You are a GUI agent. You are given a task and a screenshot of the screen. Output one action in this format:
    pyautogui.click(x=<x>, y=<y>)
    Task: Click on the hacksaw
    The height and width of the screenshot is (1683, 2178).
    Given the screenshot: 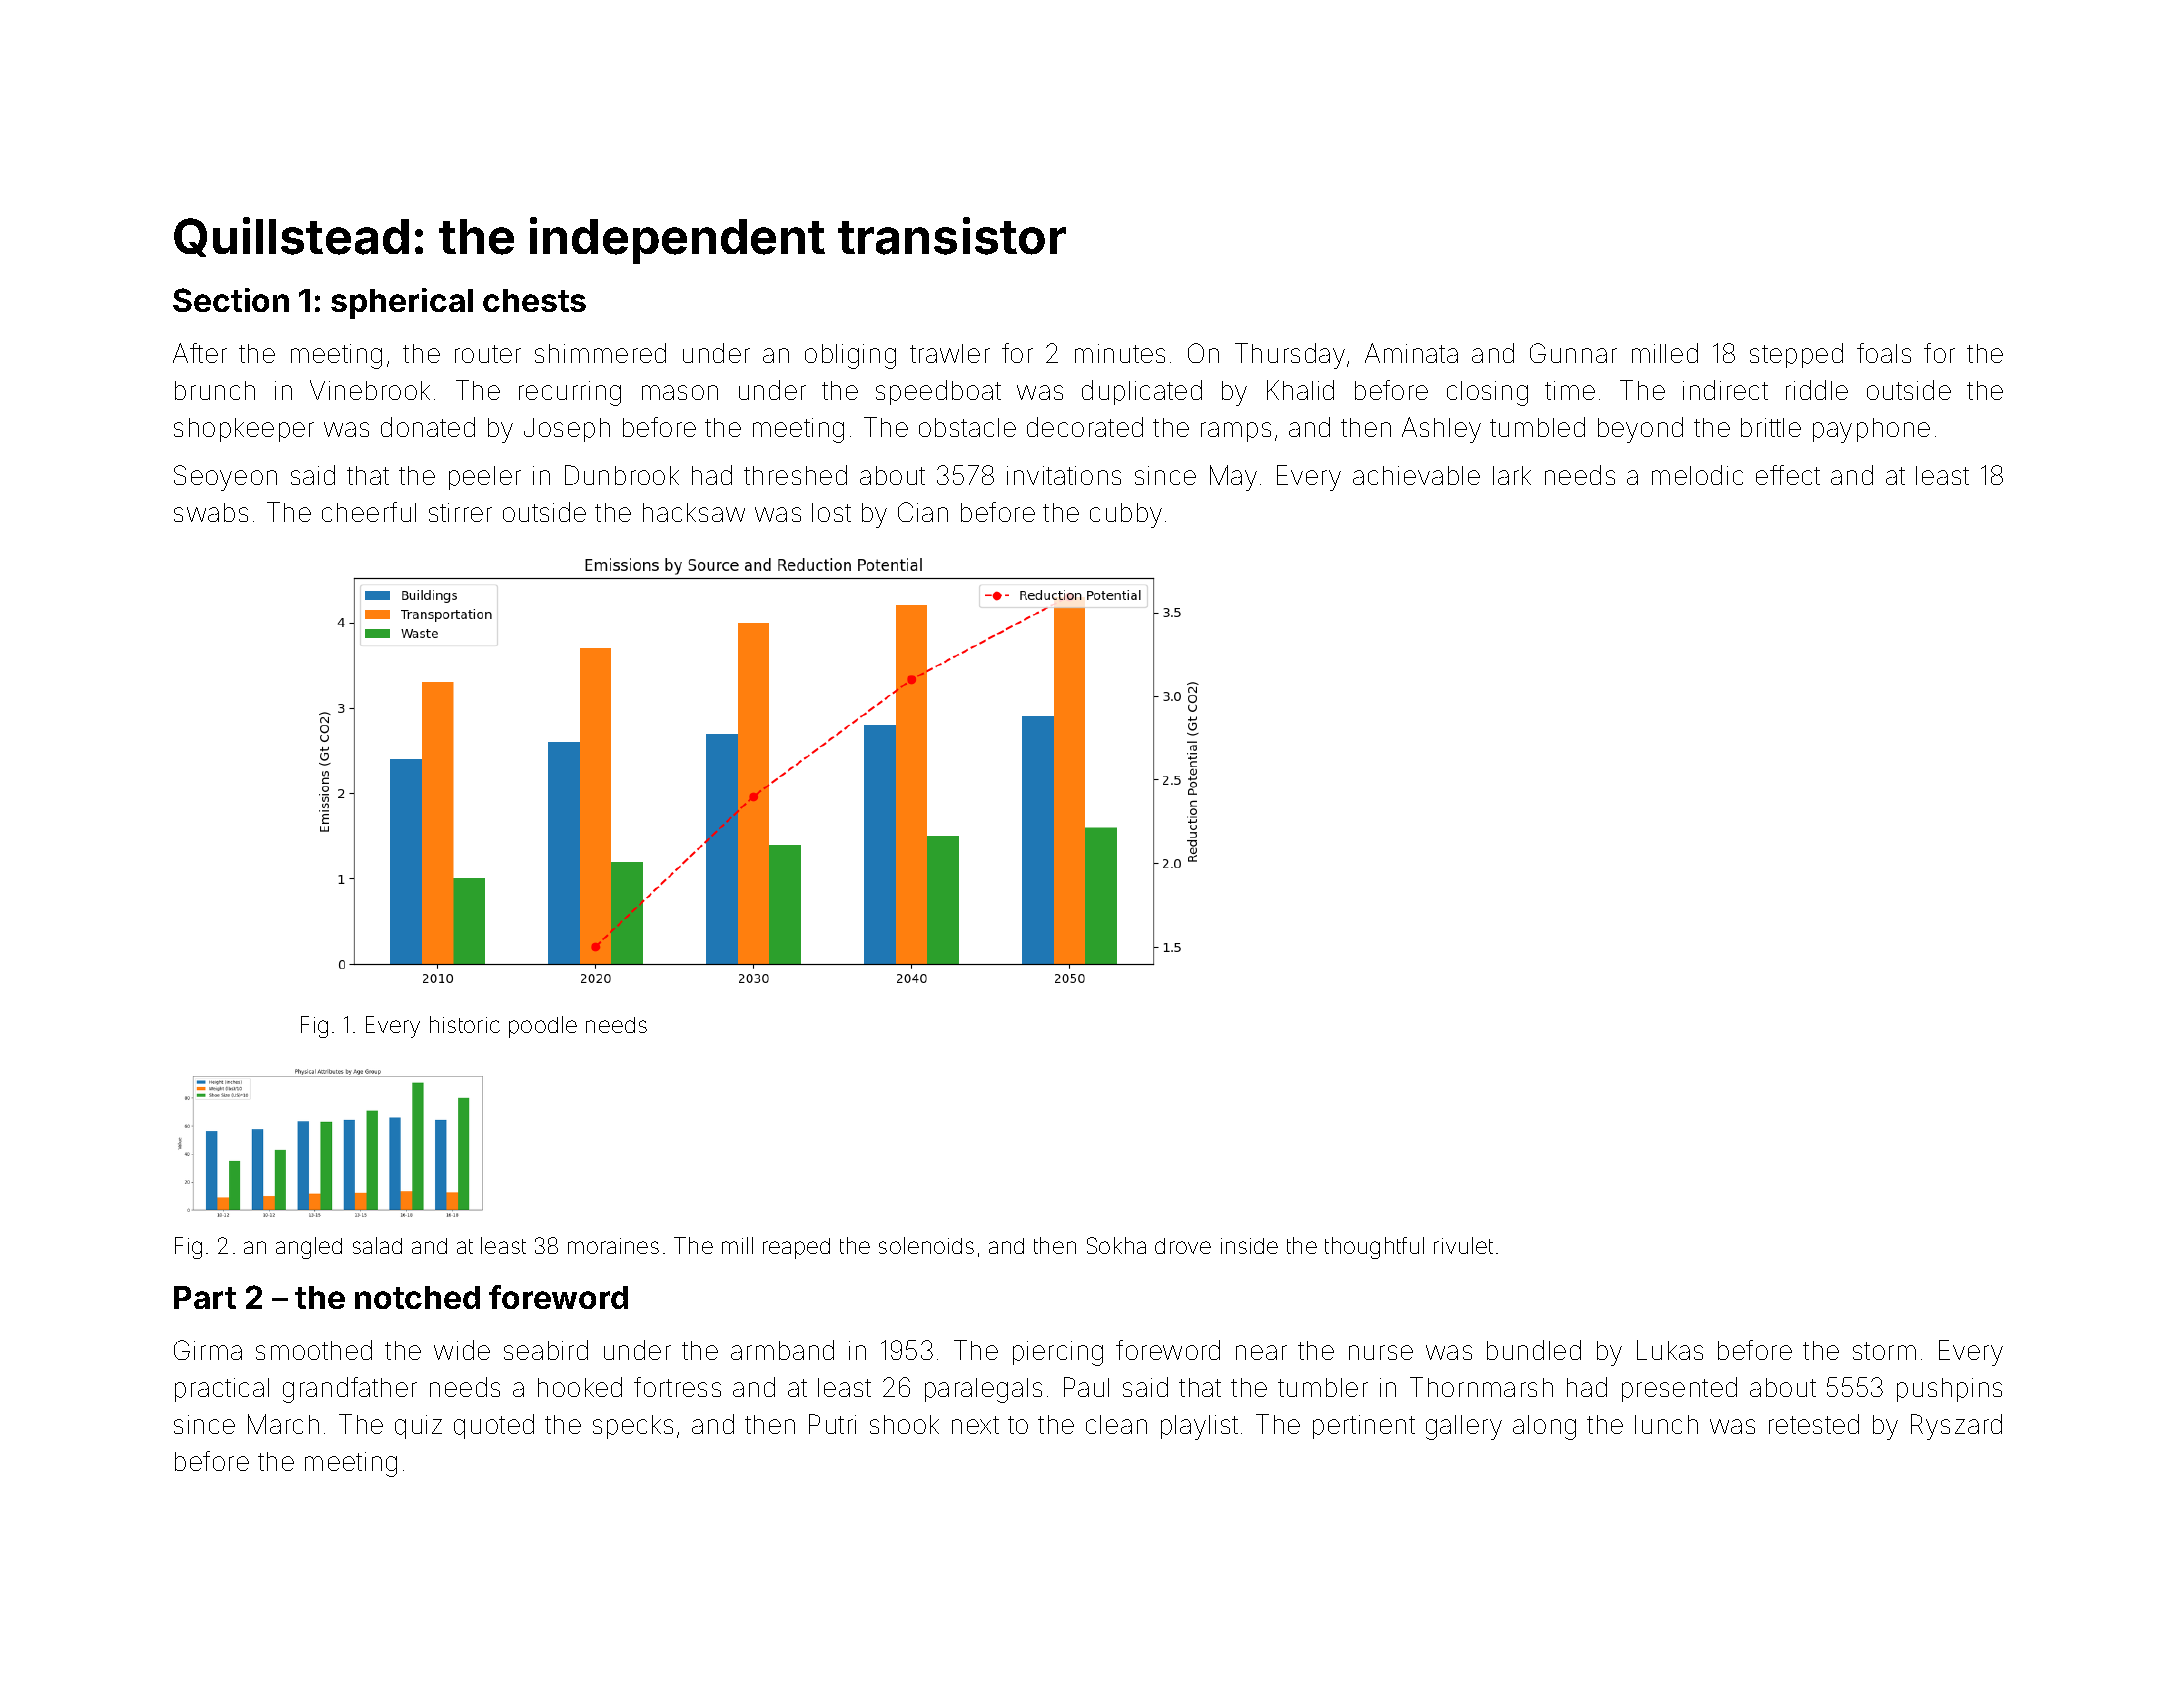 What is the action you would take?
    pyautogui.click(x=694, y=512)
